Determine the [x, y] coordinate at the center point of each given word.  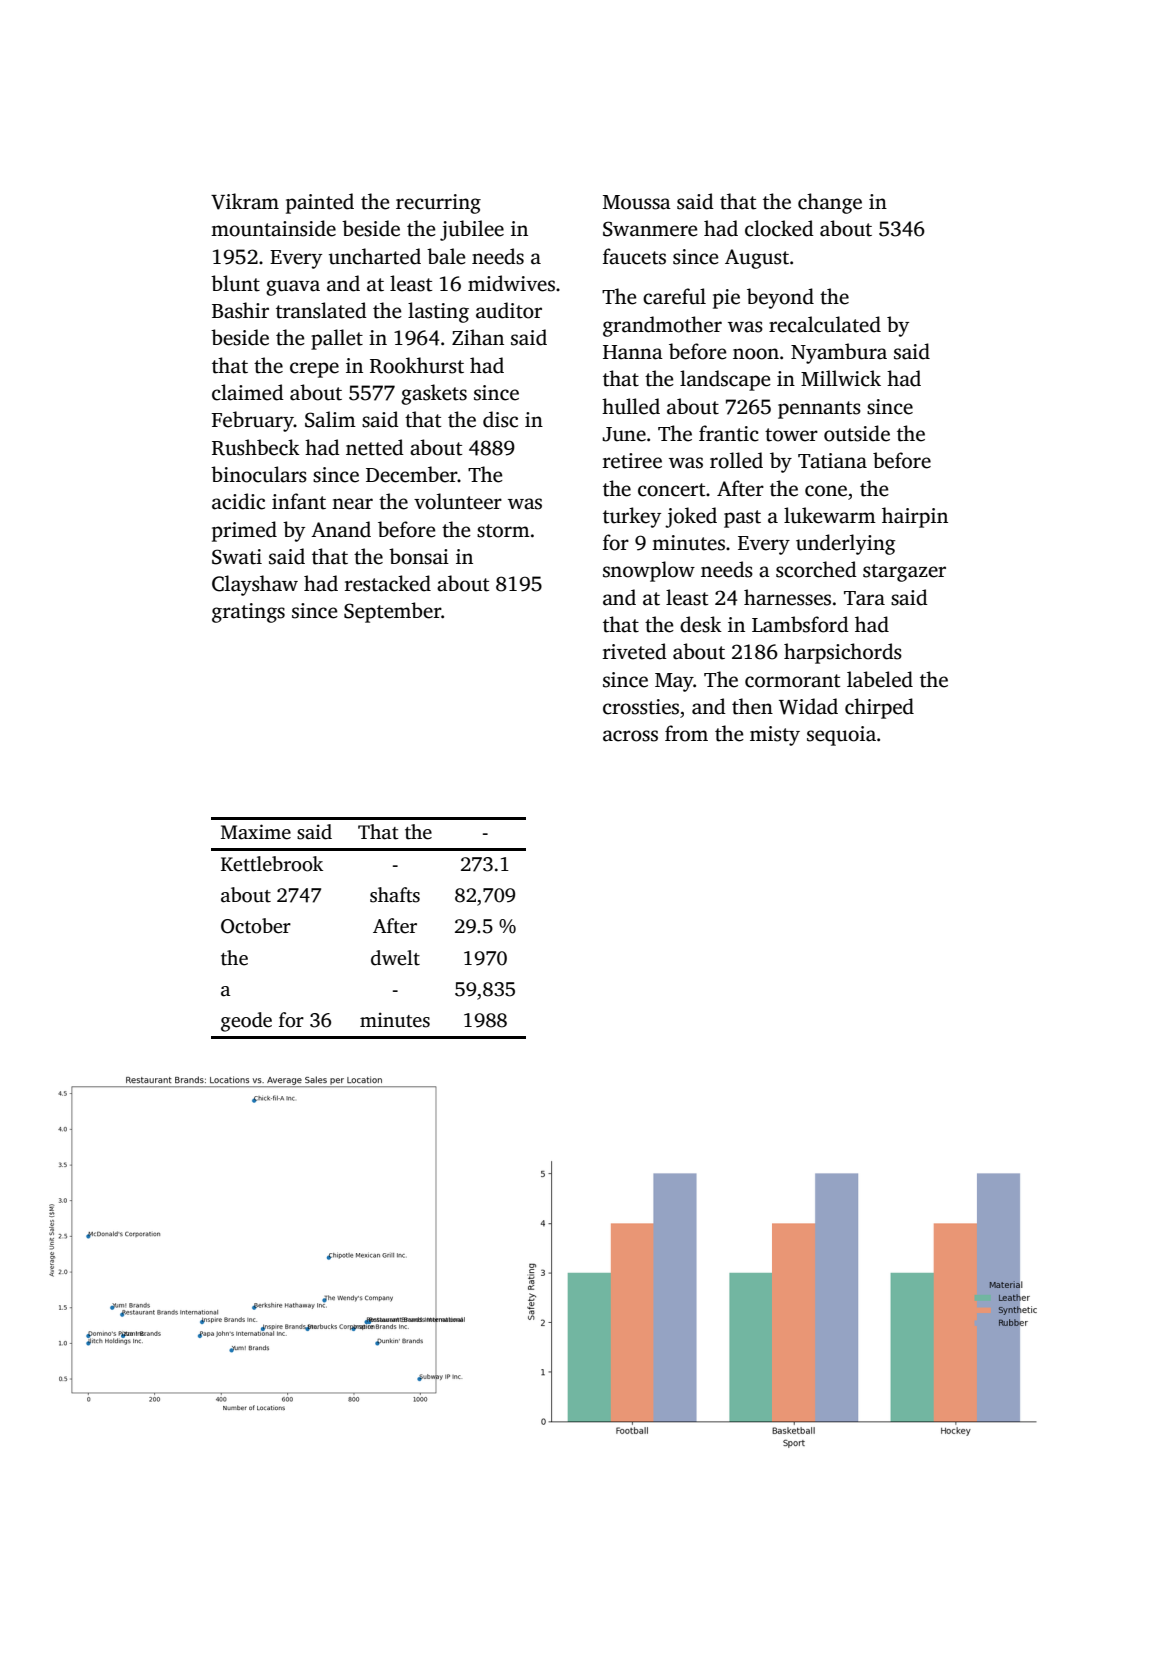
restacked [388, 583]
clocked [779, 228]
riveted [635, 651]
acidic [238, 501]
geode [246, 1022]
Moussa [637, 202]
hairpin [915, 517]
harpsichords [843, 653]
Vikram [245, 201]
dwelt [395, 958]
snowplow [649, 571]
